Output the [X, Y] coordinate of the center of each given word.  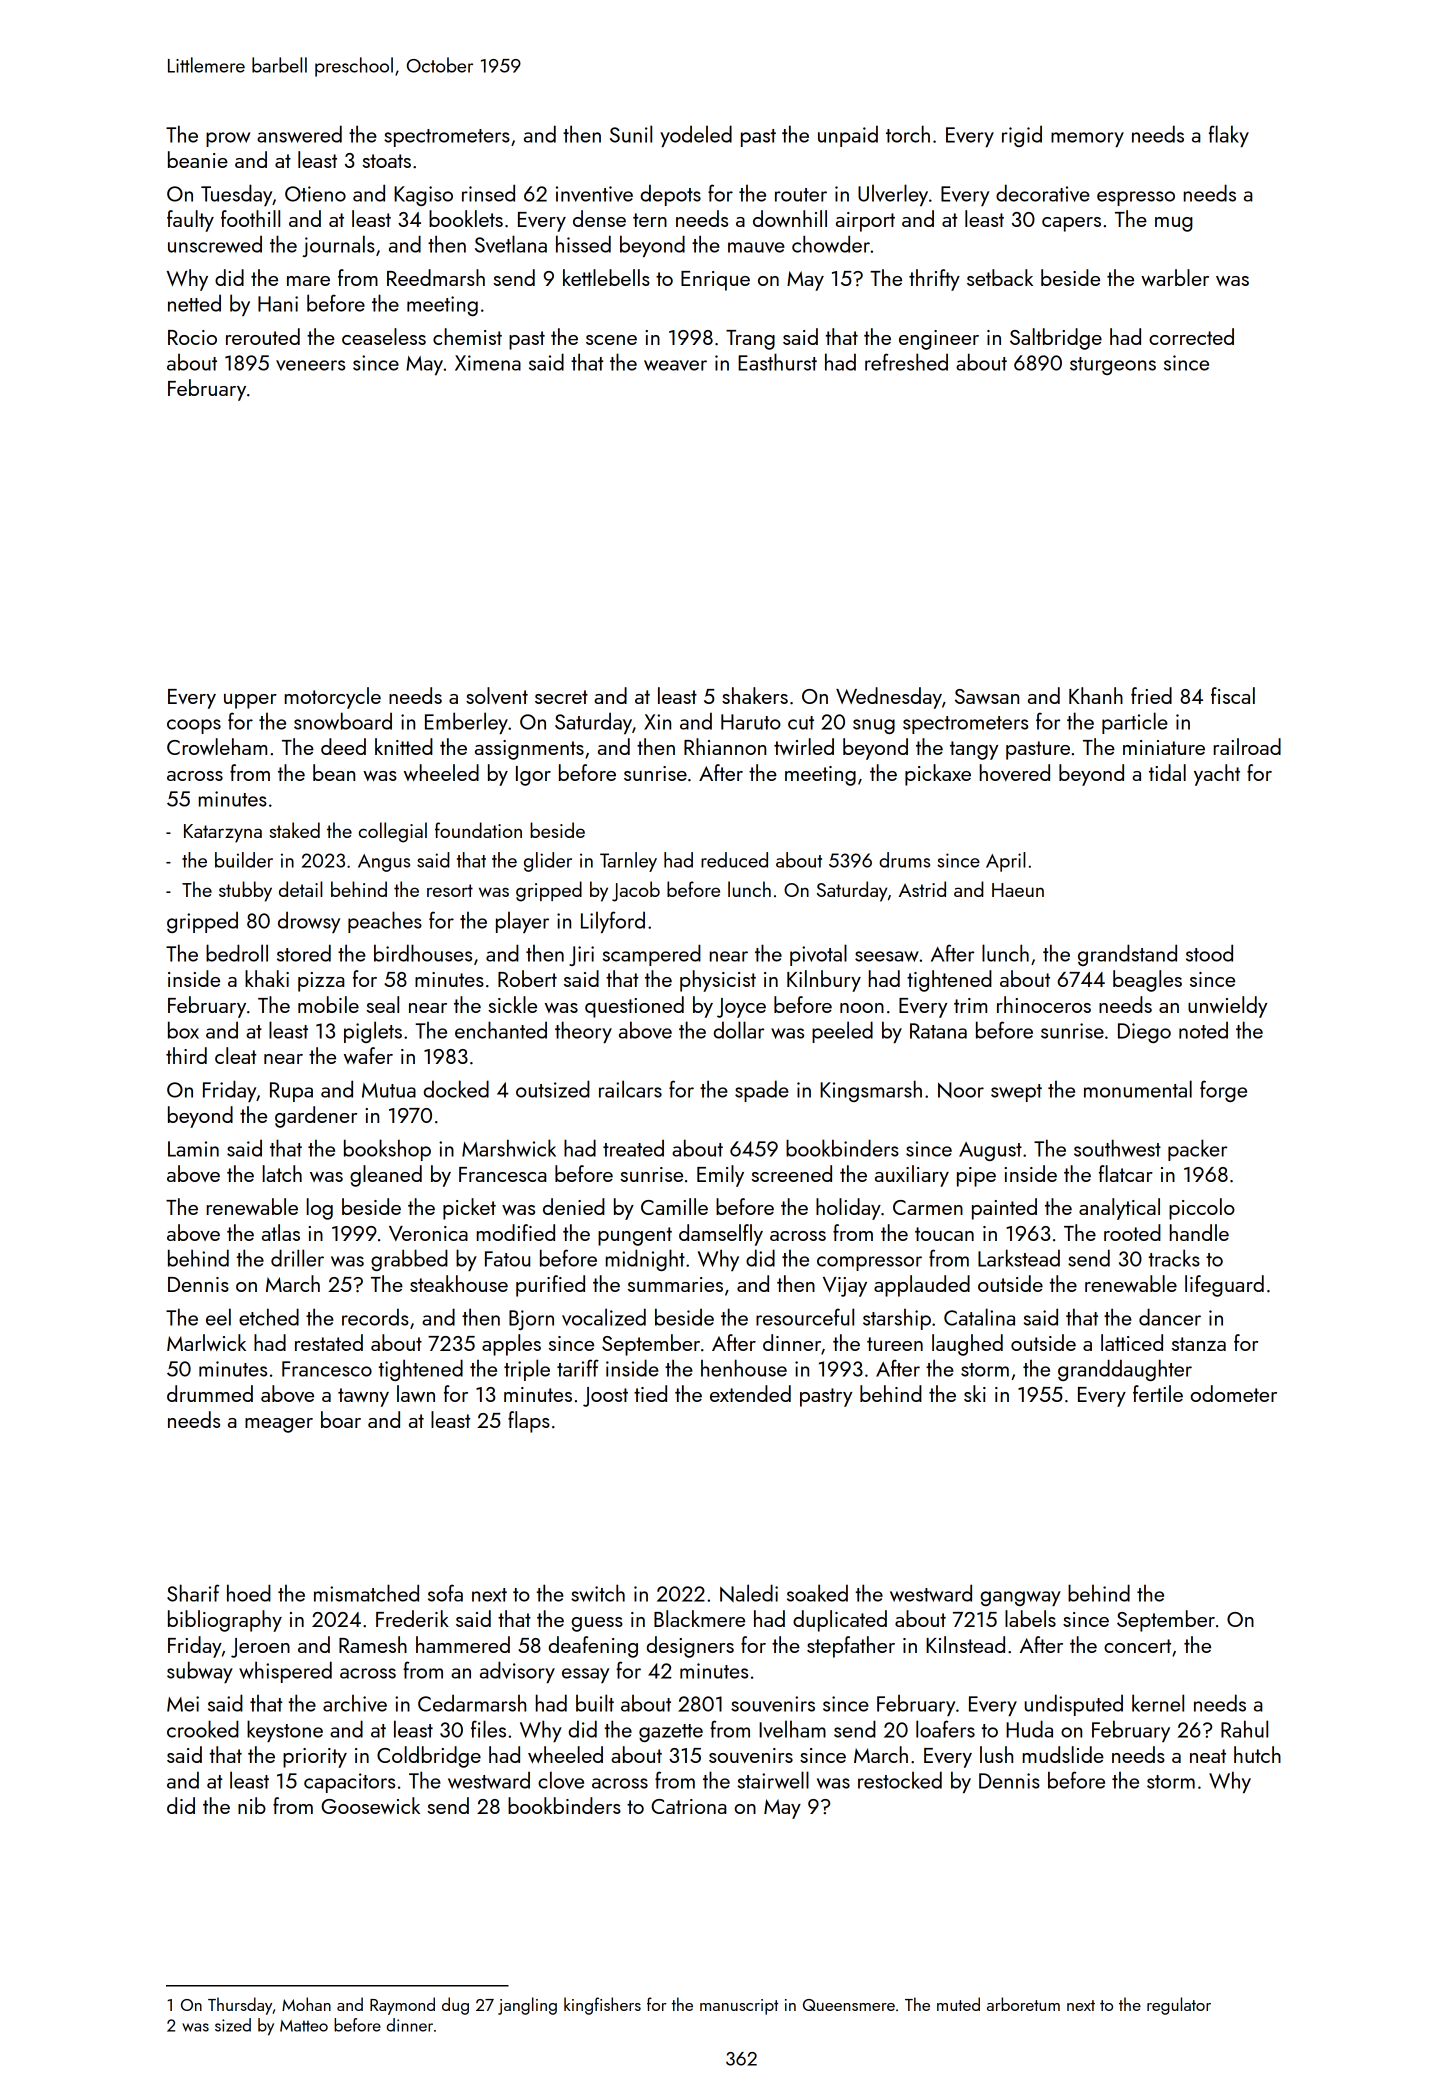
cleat [235, 1055]
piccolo [1202, 1209]
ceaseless [384, 336]
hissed [583, 244]
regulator [1179, 2006]
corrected [1191, 336]
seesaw [887, 956]
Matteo [304, 2026]
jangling [527, 2006]
